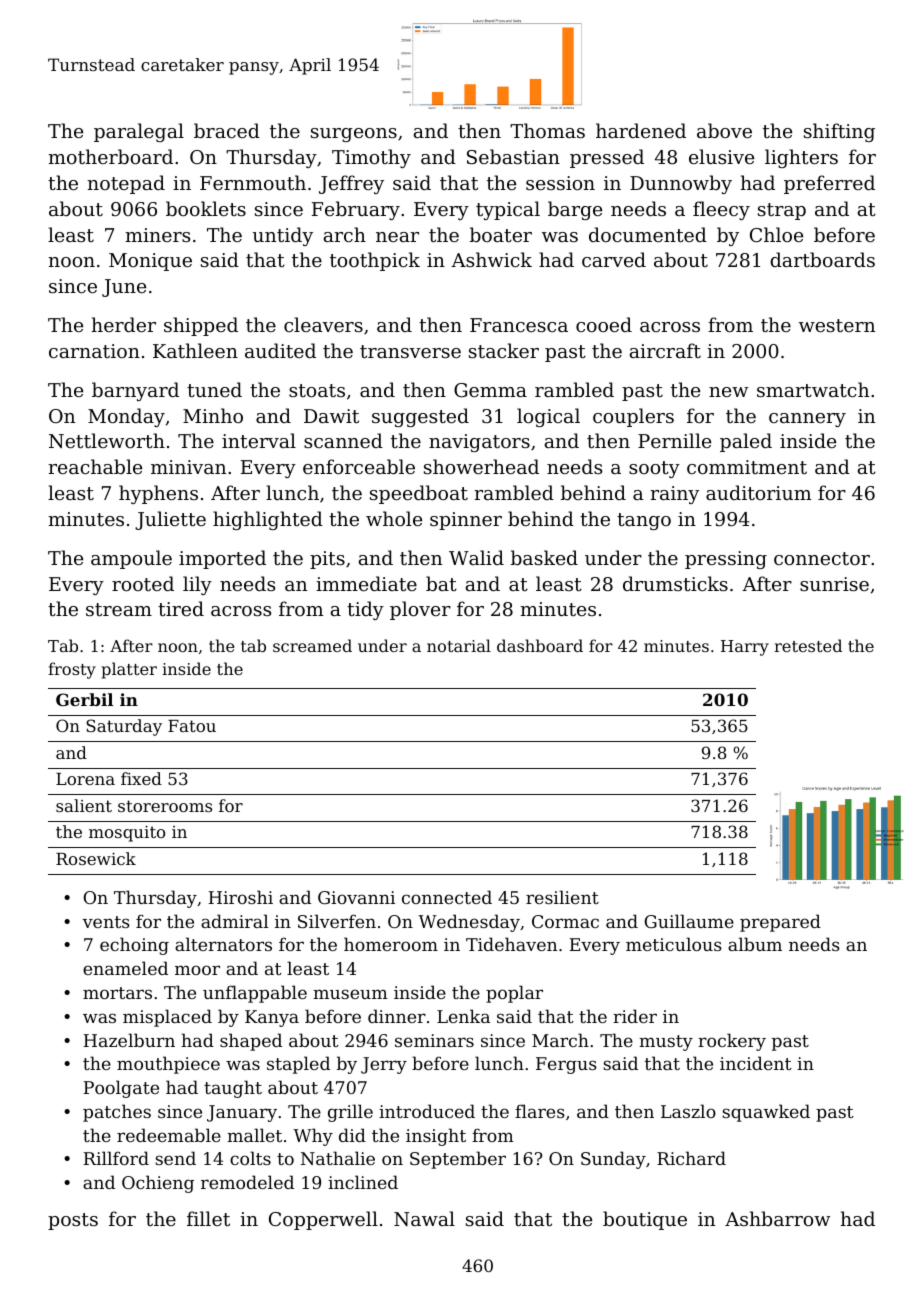 Image resolution: width=924 pixels, height=1314 pixels. I want to click on Copperwell, so click(323, 1220).
